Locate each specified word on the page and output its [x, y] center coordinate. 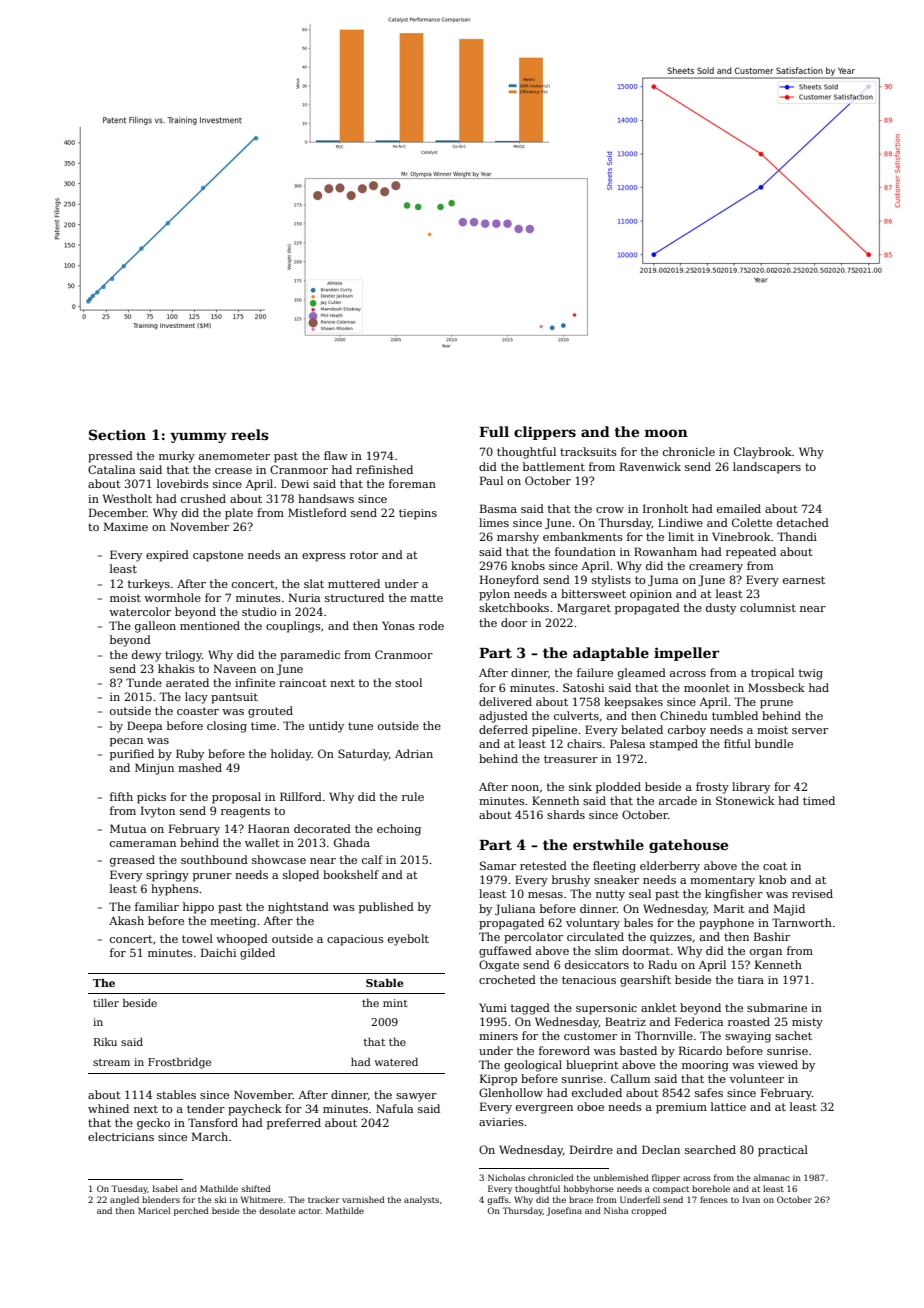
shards [566, 814]
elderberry [670, 867]
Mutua [128, 828]
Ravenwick [650, 466]
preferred [294, 1124]
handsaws [326, 498]
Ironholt [665, 508]
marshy [518, 538]
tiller [106, 1003]
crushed [203, 498]
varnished [363, 1199]
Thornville [664, 1035]
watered [396, 1062]
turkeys [149, 585]
